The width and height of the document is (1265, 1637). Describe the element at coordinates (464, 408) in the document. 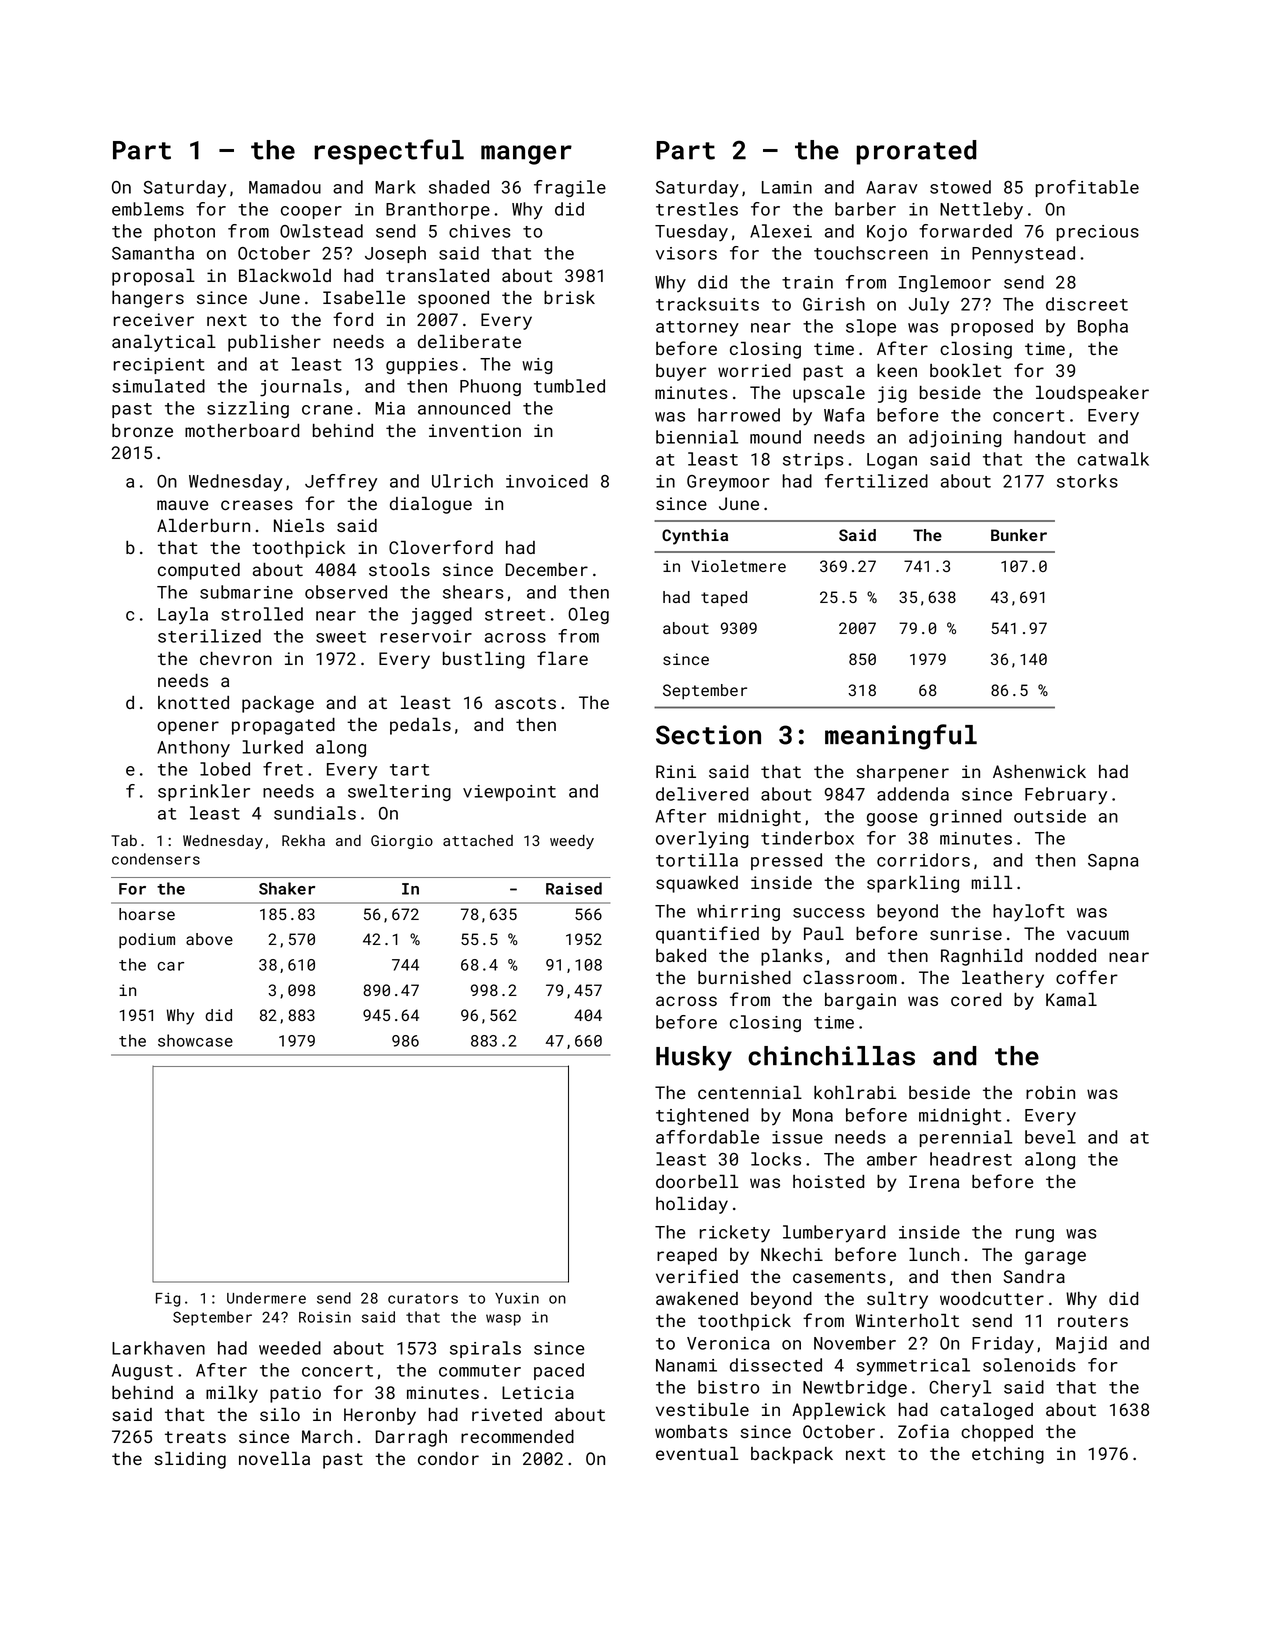

I see `announced` at that location.
